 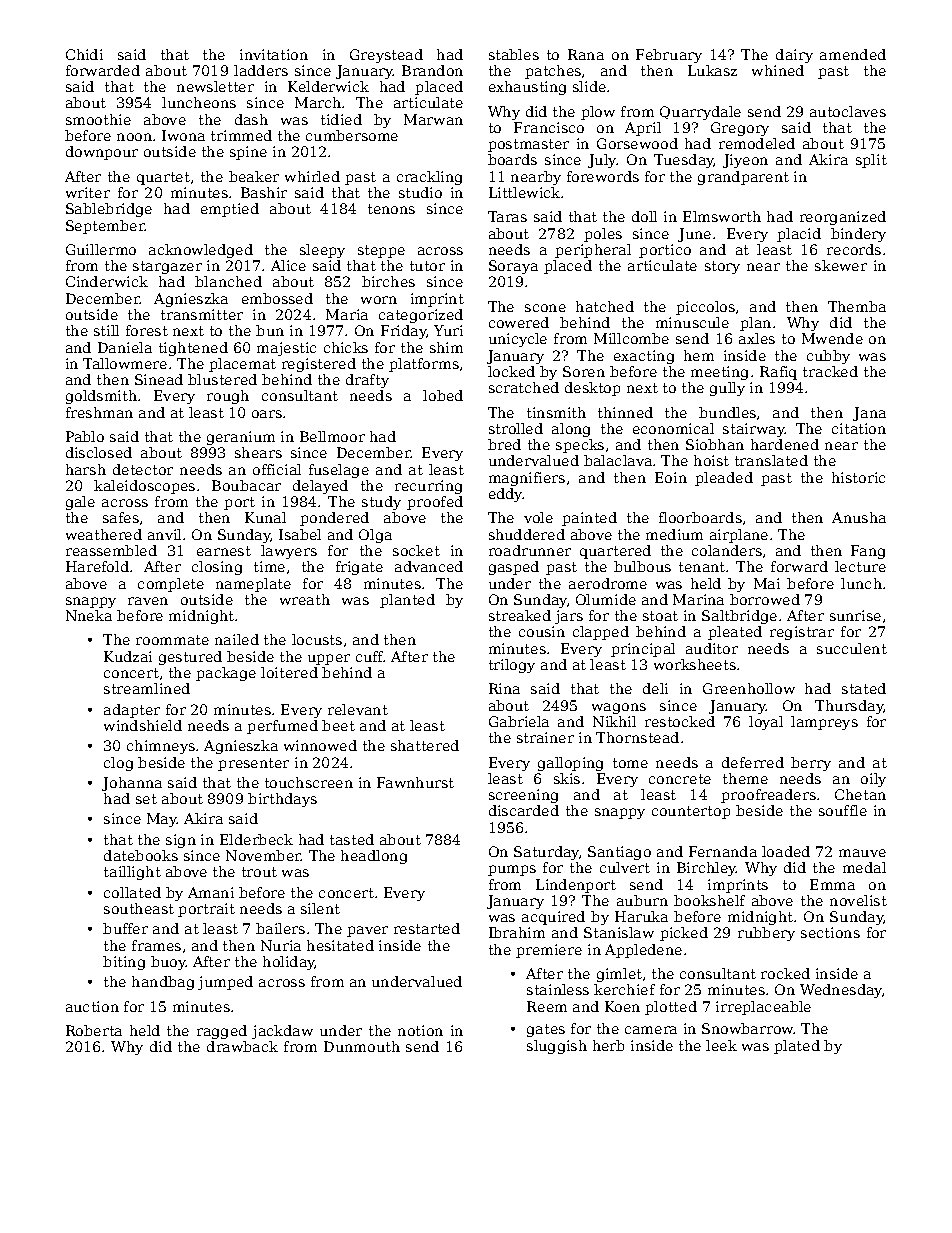 I want to click on package, so click(x=226, y=674).
